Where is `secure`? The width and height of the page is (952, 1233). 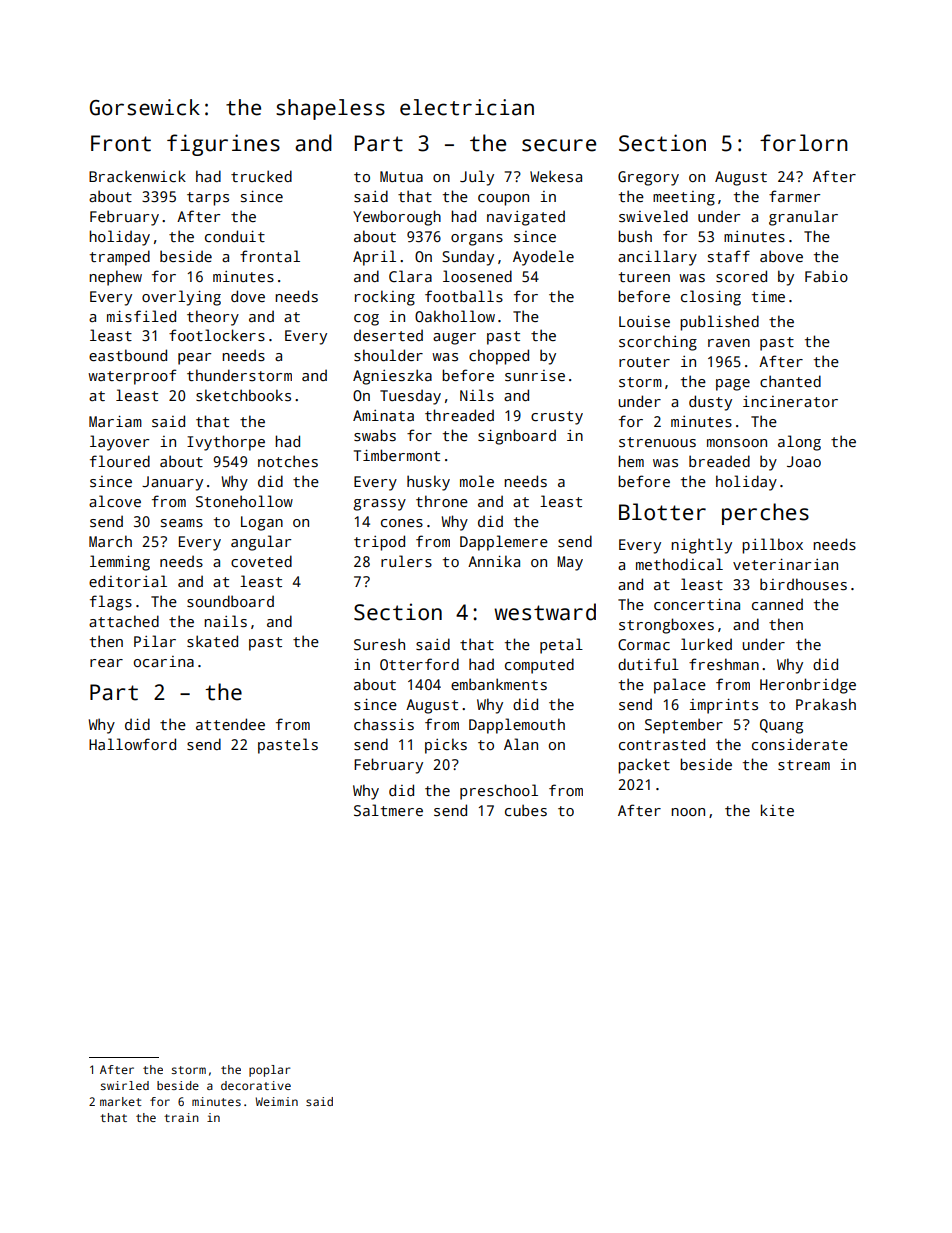 secure is located at coordinates (559, 145).
